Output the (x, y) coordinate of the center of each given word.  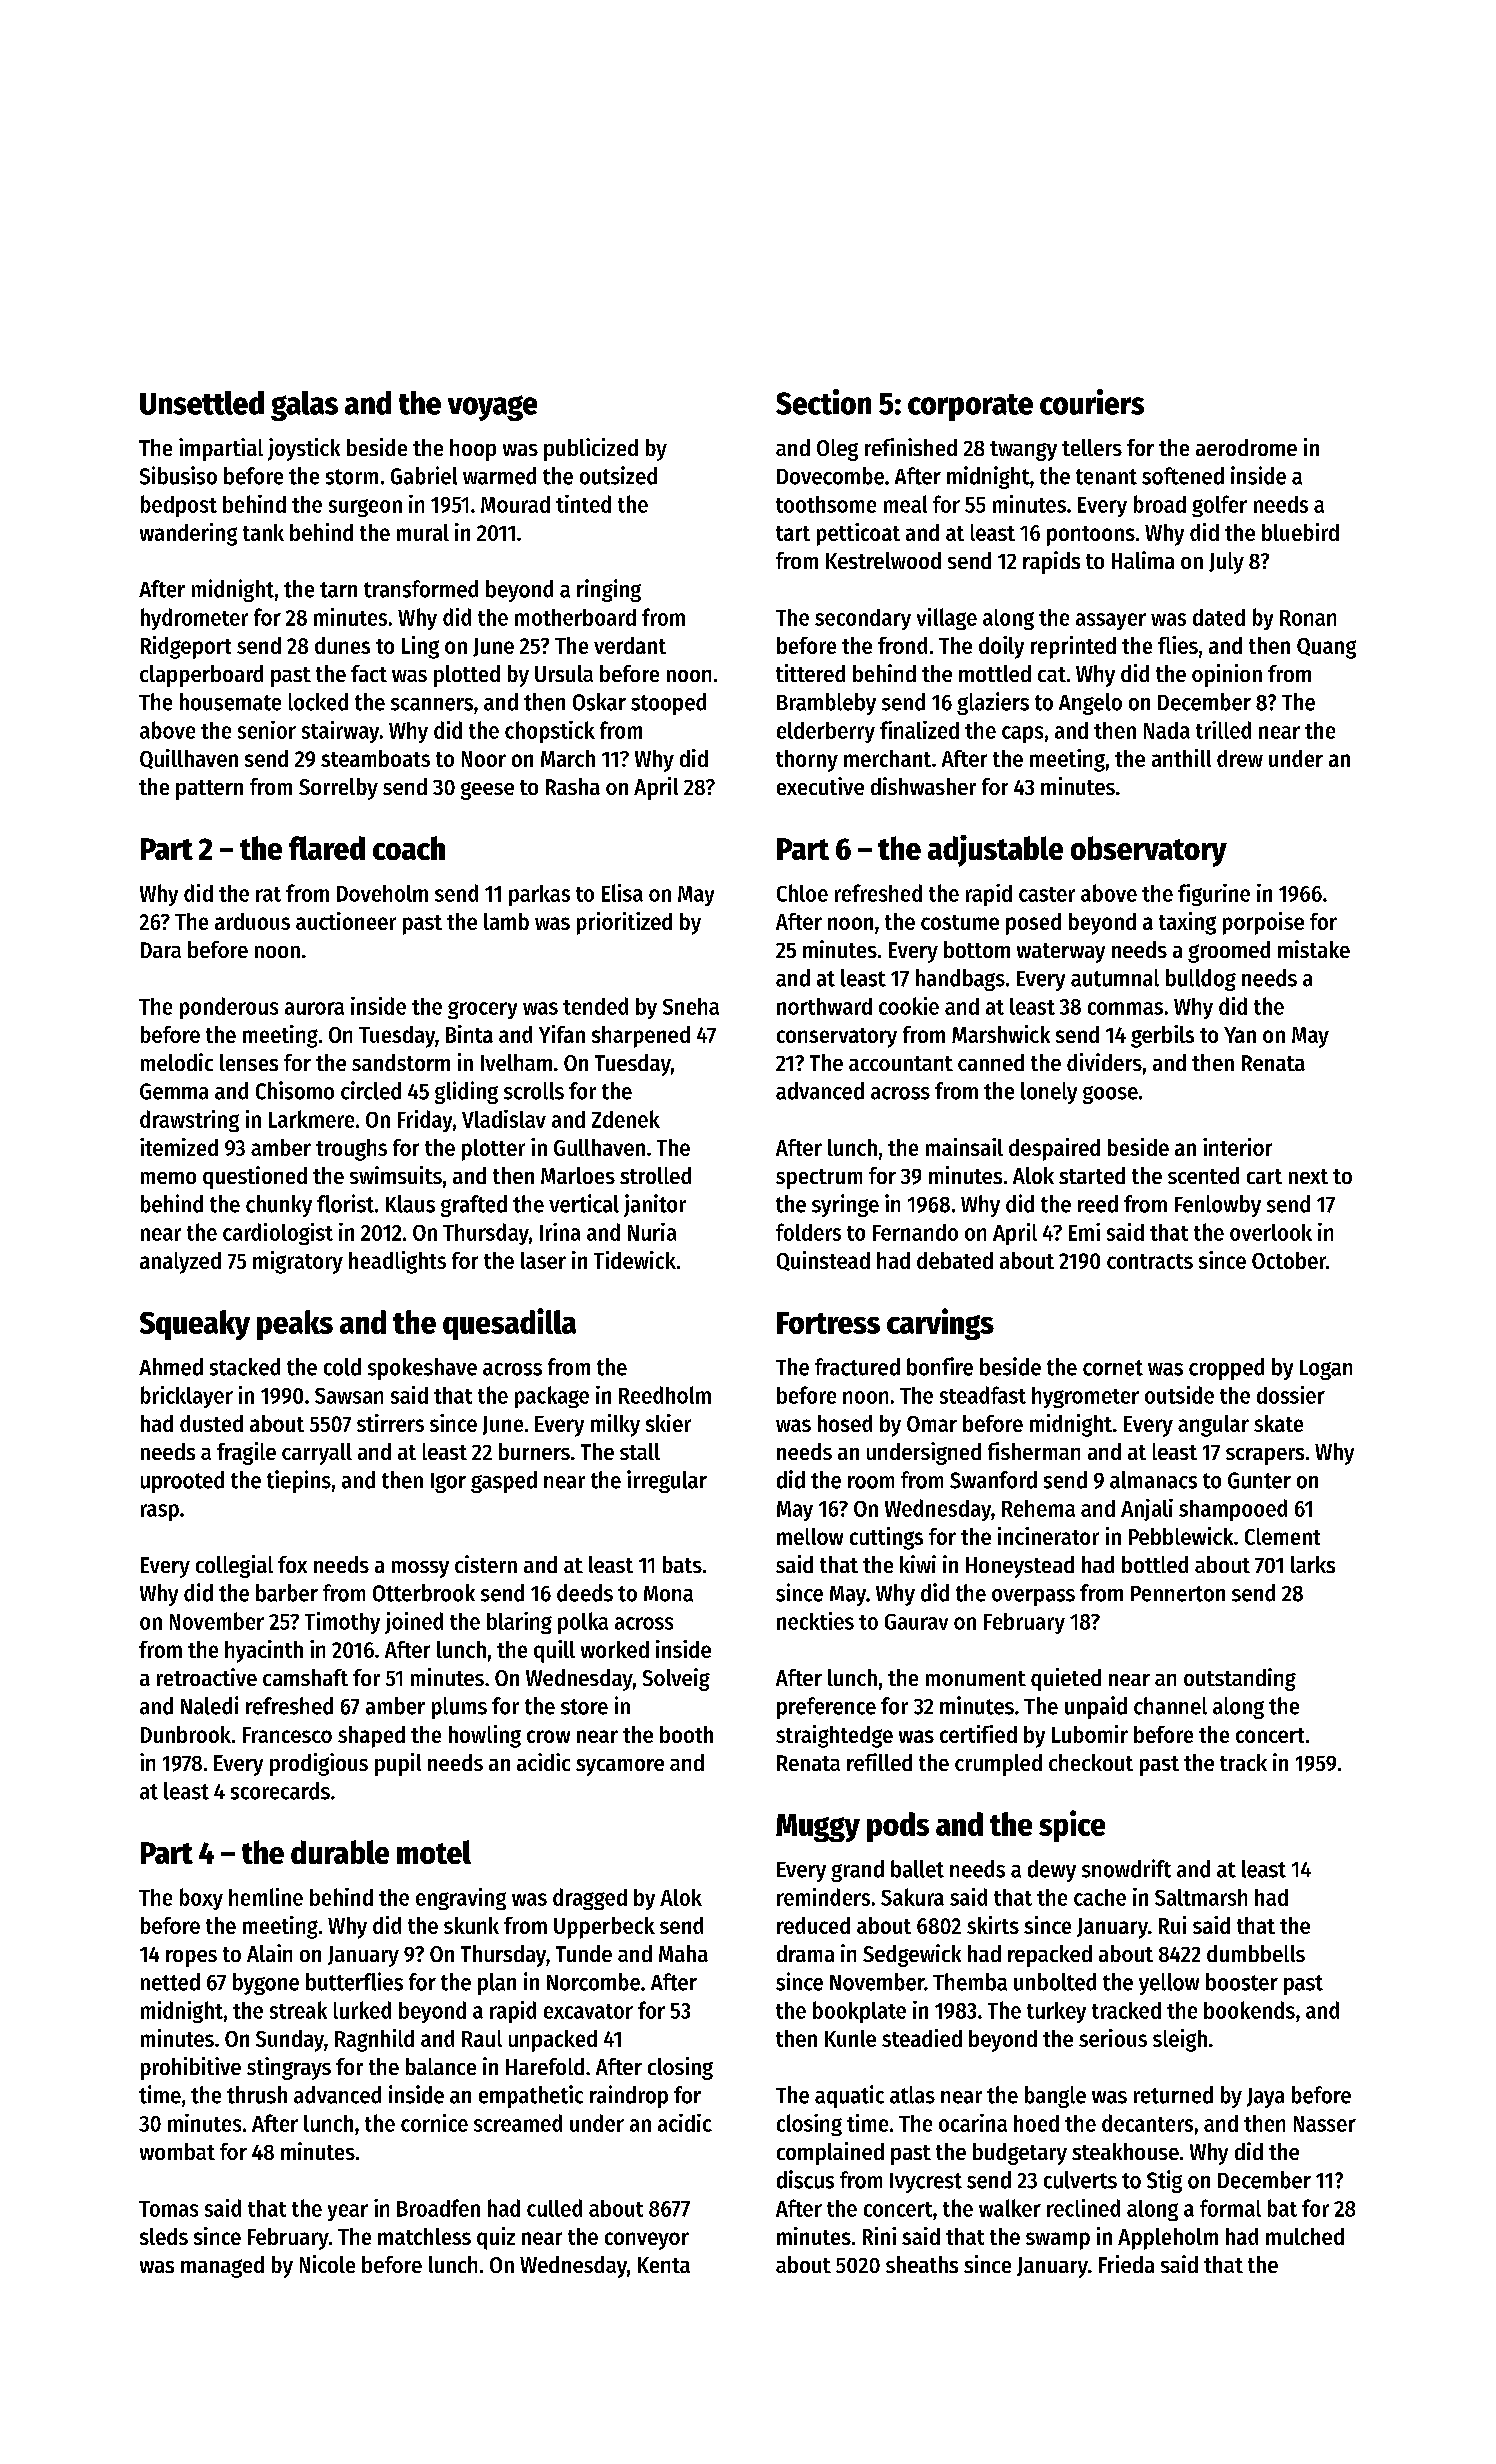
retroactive (207, 1677)
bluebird (1300, 532)
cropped (1226, 1369)
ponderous (229, 1008)
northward (824, 1006)
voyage (492, 408)
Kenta (664, 2265)
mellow (810, 1536)
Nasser (1325, 2124)
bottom (977, 949)
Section (823, 402)
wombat (177, 2151)
